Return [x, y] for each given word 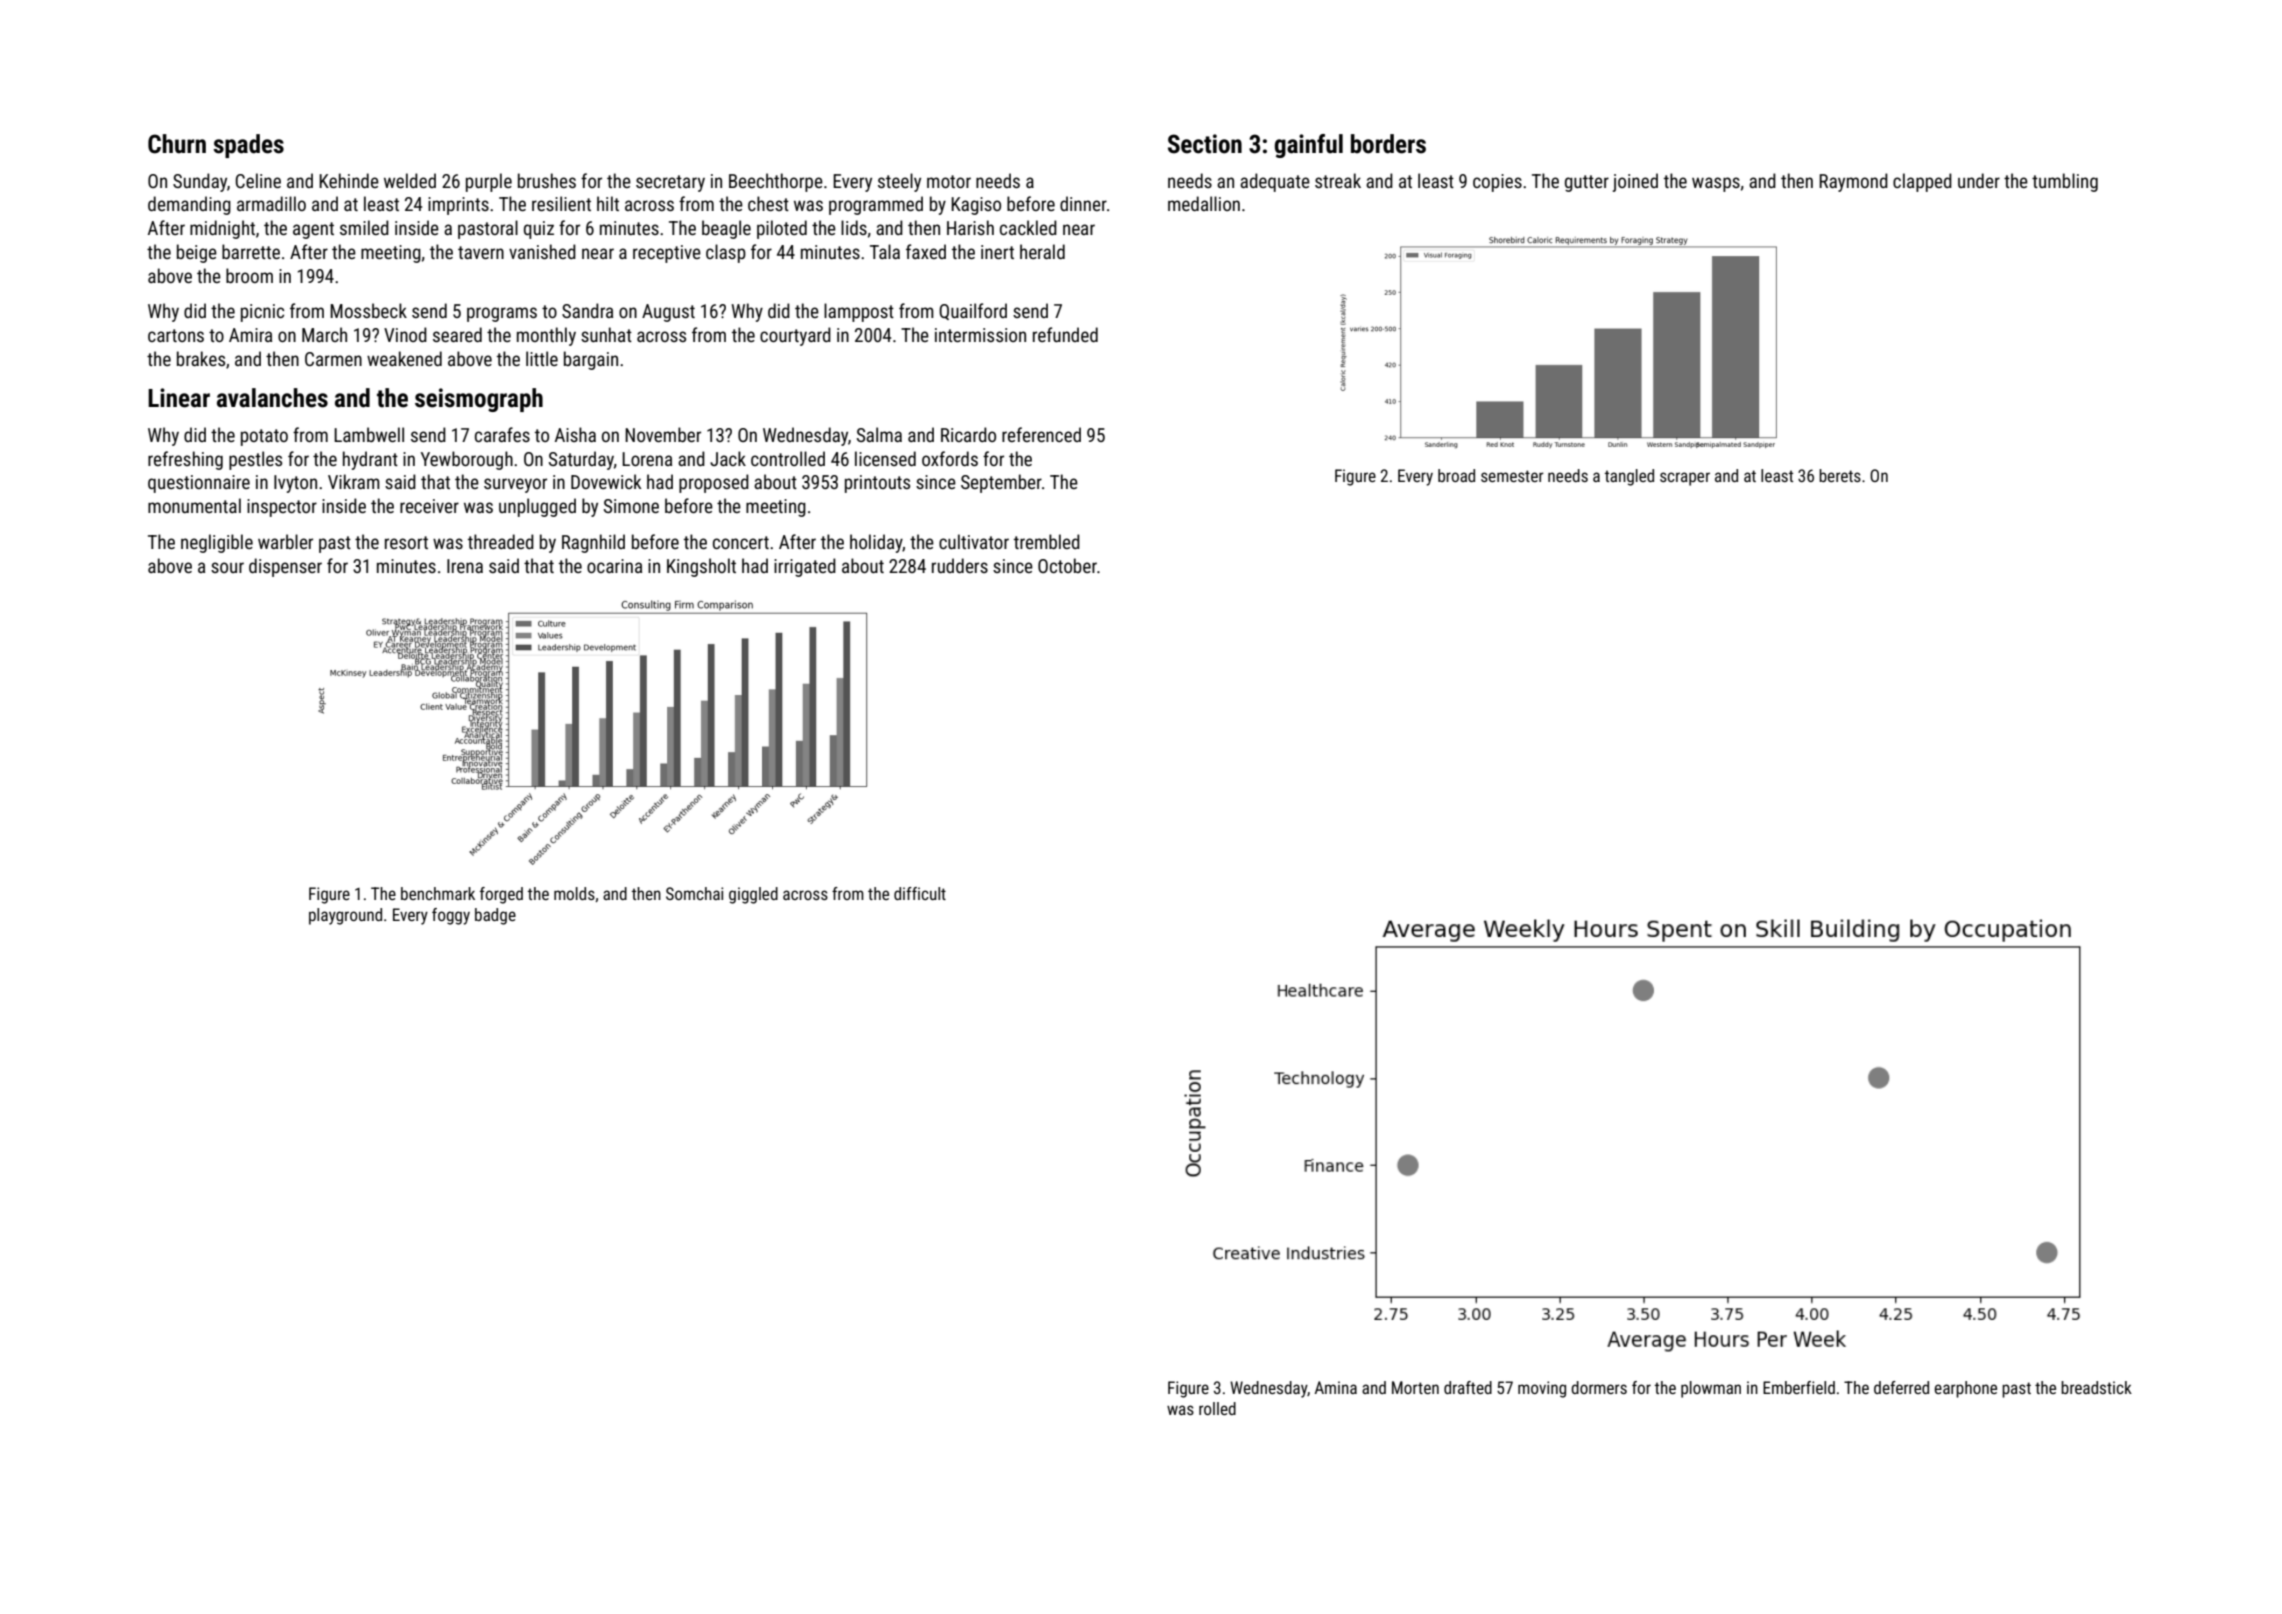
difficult [920, 893]
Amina [1336, 1387]
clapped [1922, 182]
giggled [753, 895]
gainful [1309, 146]
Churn [177, 144]
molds [574, 893]
